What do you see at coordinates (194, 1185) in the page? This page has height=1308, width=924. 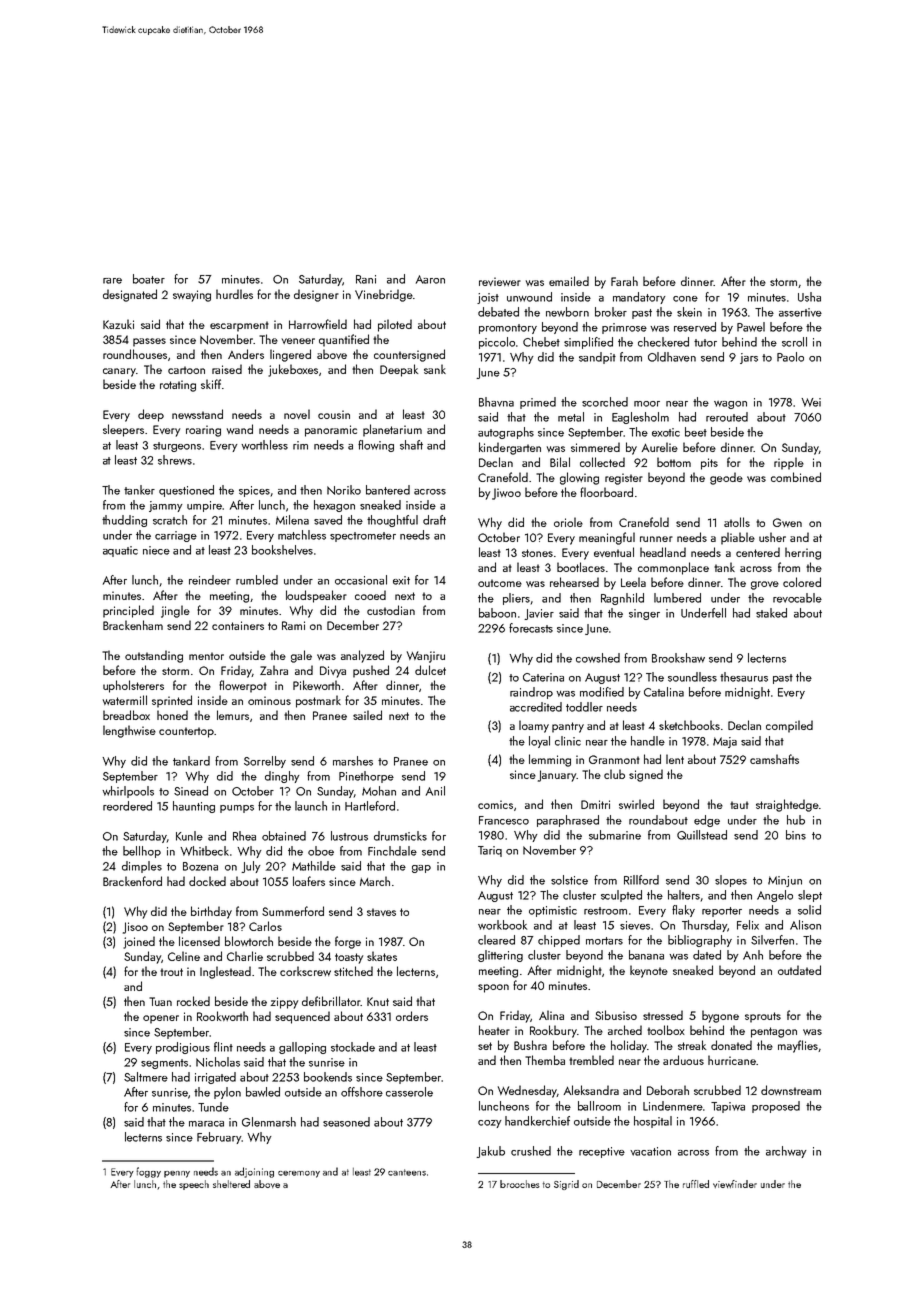 I see `speech` at bounding box center [194, 1185].
